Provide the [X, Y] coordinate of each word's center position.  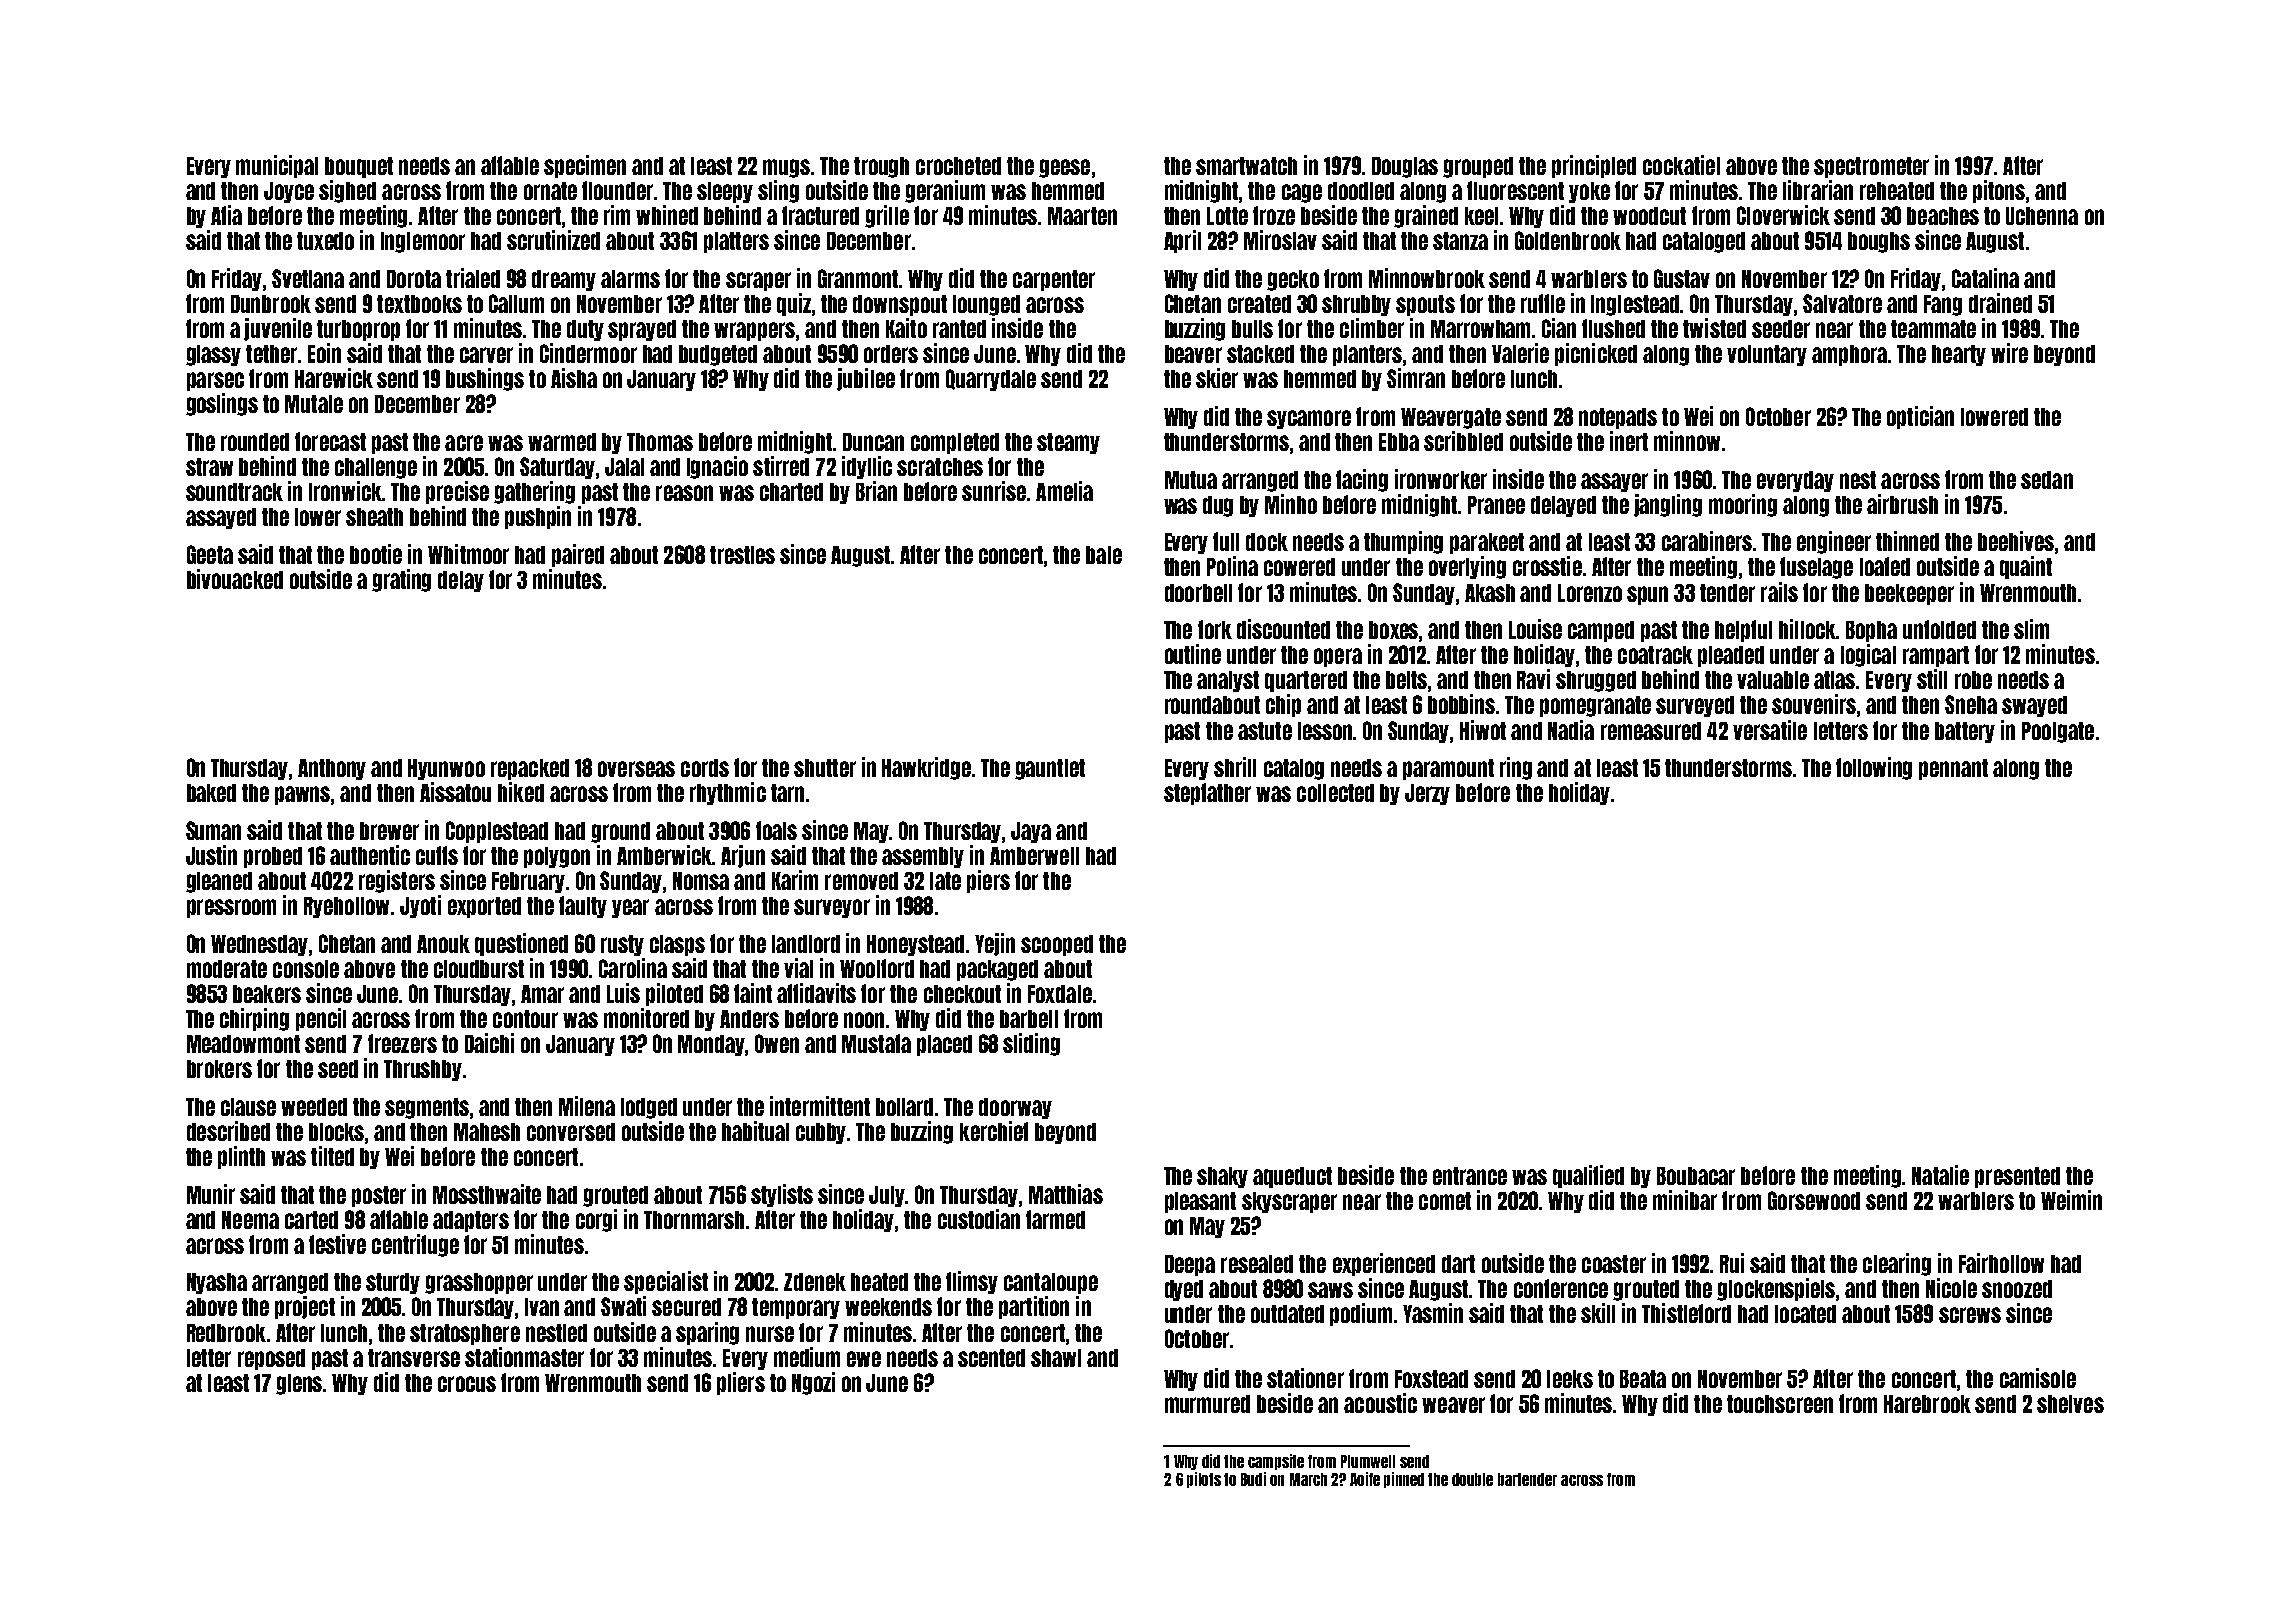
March [1308, 1479]
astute [1265, 731]
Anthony [332, 769]
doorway [1015, 1108]
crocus [467, 1384]
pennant [1953, 769]
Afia [226, 215]
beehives [2016, 541]
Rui [1732, 1263]
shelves [2070, 1404]
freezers [402, 1043]
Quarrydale [991, 380]
